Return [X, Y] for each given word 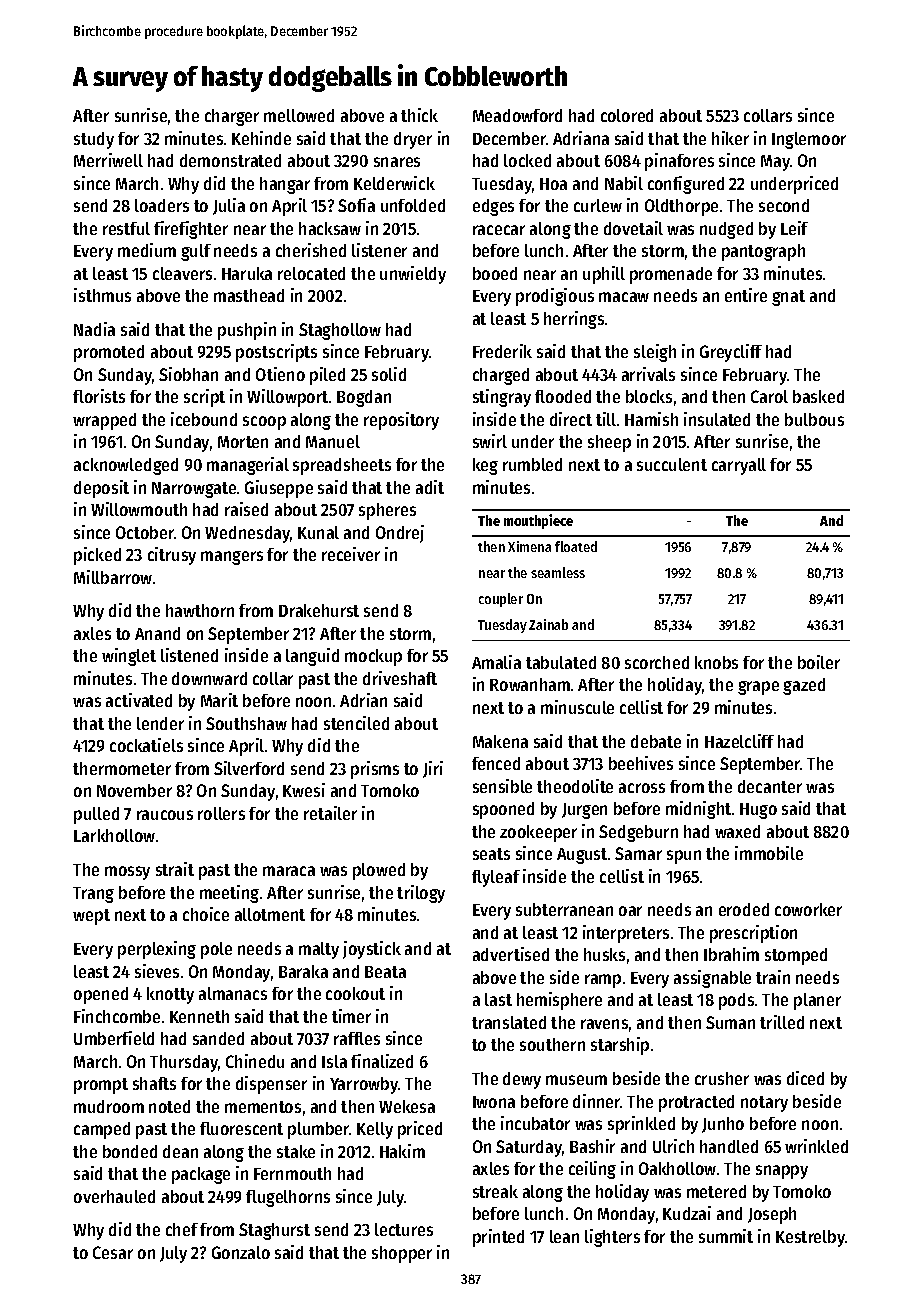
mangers [232, 558]
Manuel [333, 441]
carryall [739, 466]
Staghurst [274, 1231]
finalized [382, 1061]
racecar [499, 230]
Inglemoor [809, 140]
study [94, 140]
